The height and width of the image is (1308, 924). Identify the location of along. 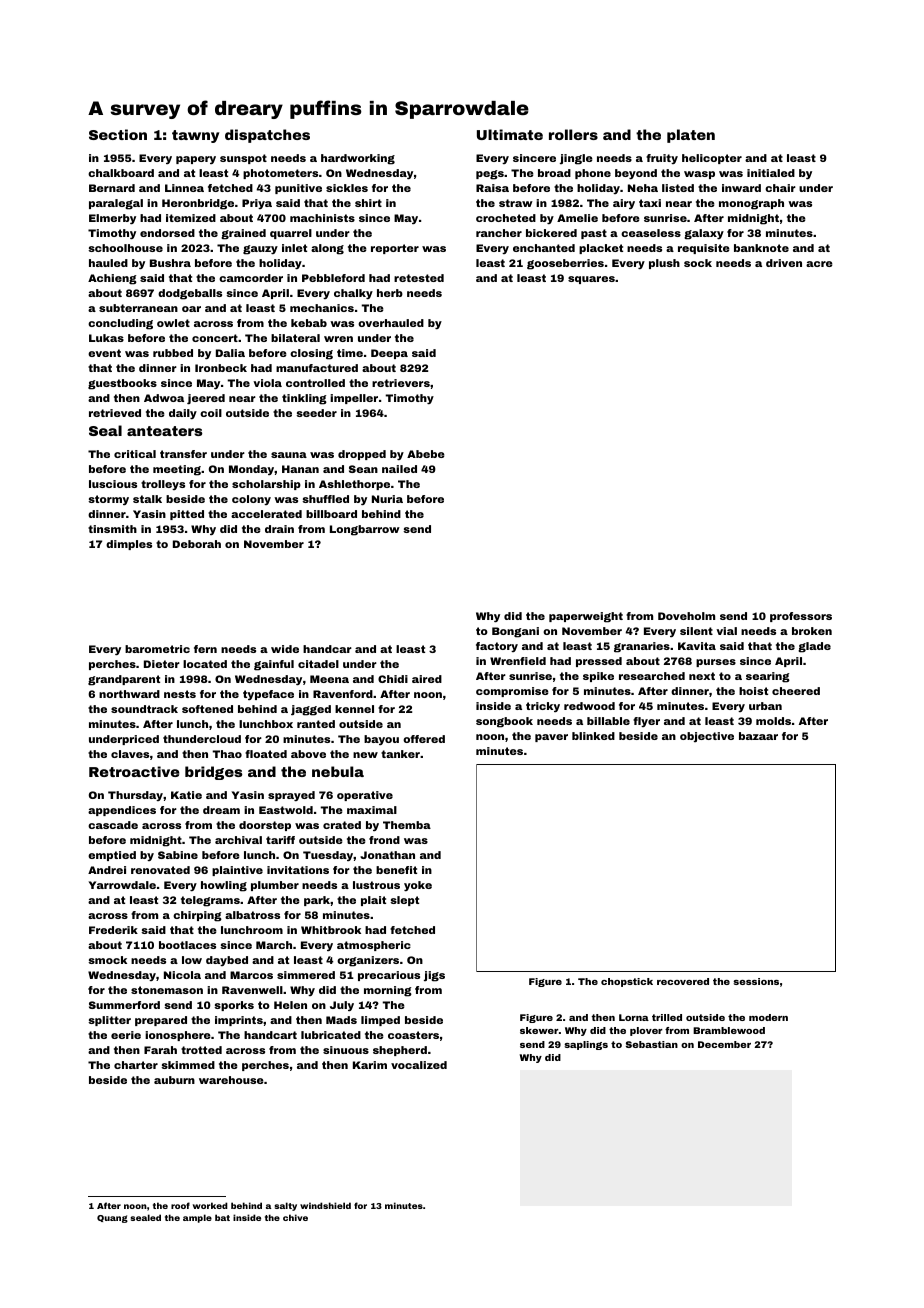
(327, 249).
